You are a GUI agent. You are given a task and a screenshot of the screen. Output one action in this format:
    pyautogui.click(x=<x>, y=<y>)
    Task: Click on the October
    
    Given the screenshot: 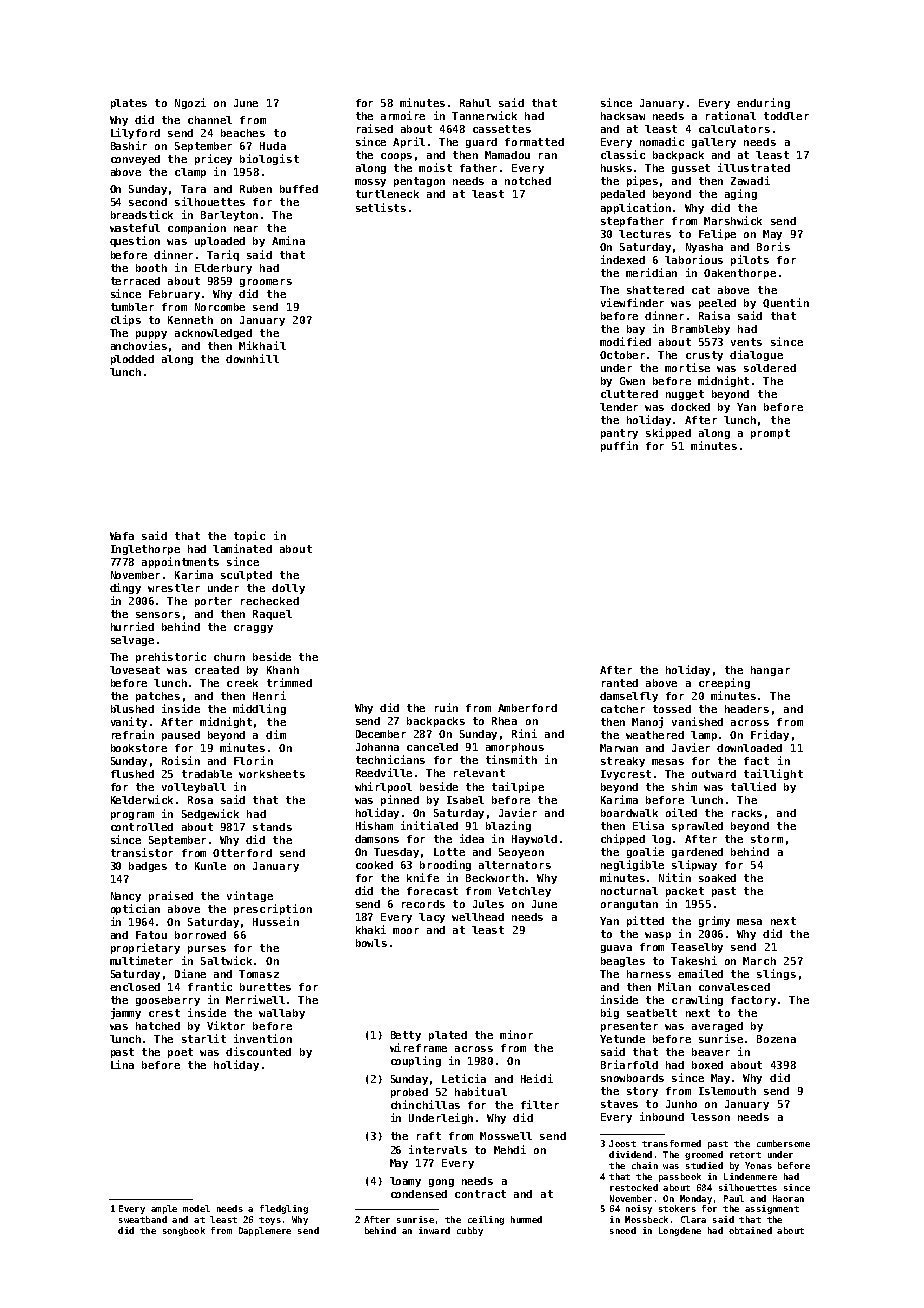 What is the action you would take?
    pyautogui.click(x=622, y=355)
